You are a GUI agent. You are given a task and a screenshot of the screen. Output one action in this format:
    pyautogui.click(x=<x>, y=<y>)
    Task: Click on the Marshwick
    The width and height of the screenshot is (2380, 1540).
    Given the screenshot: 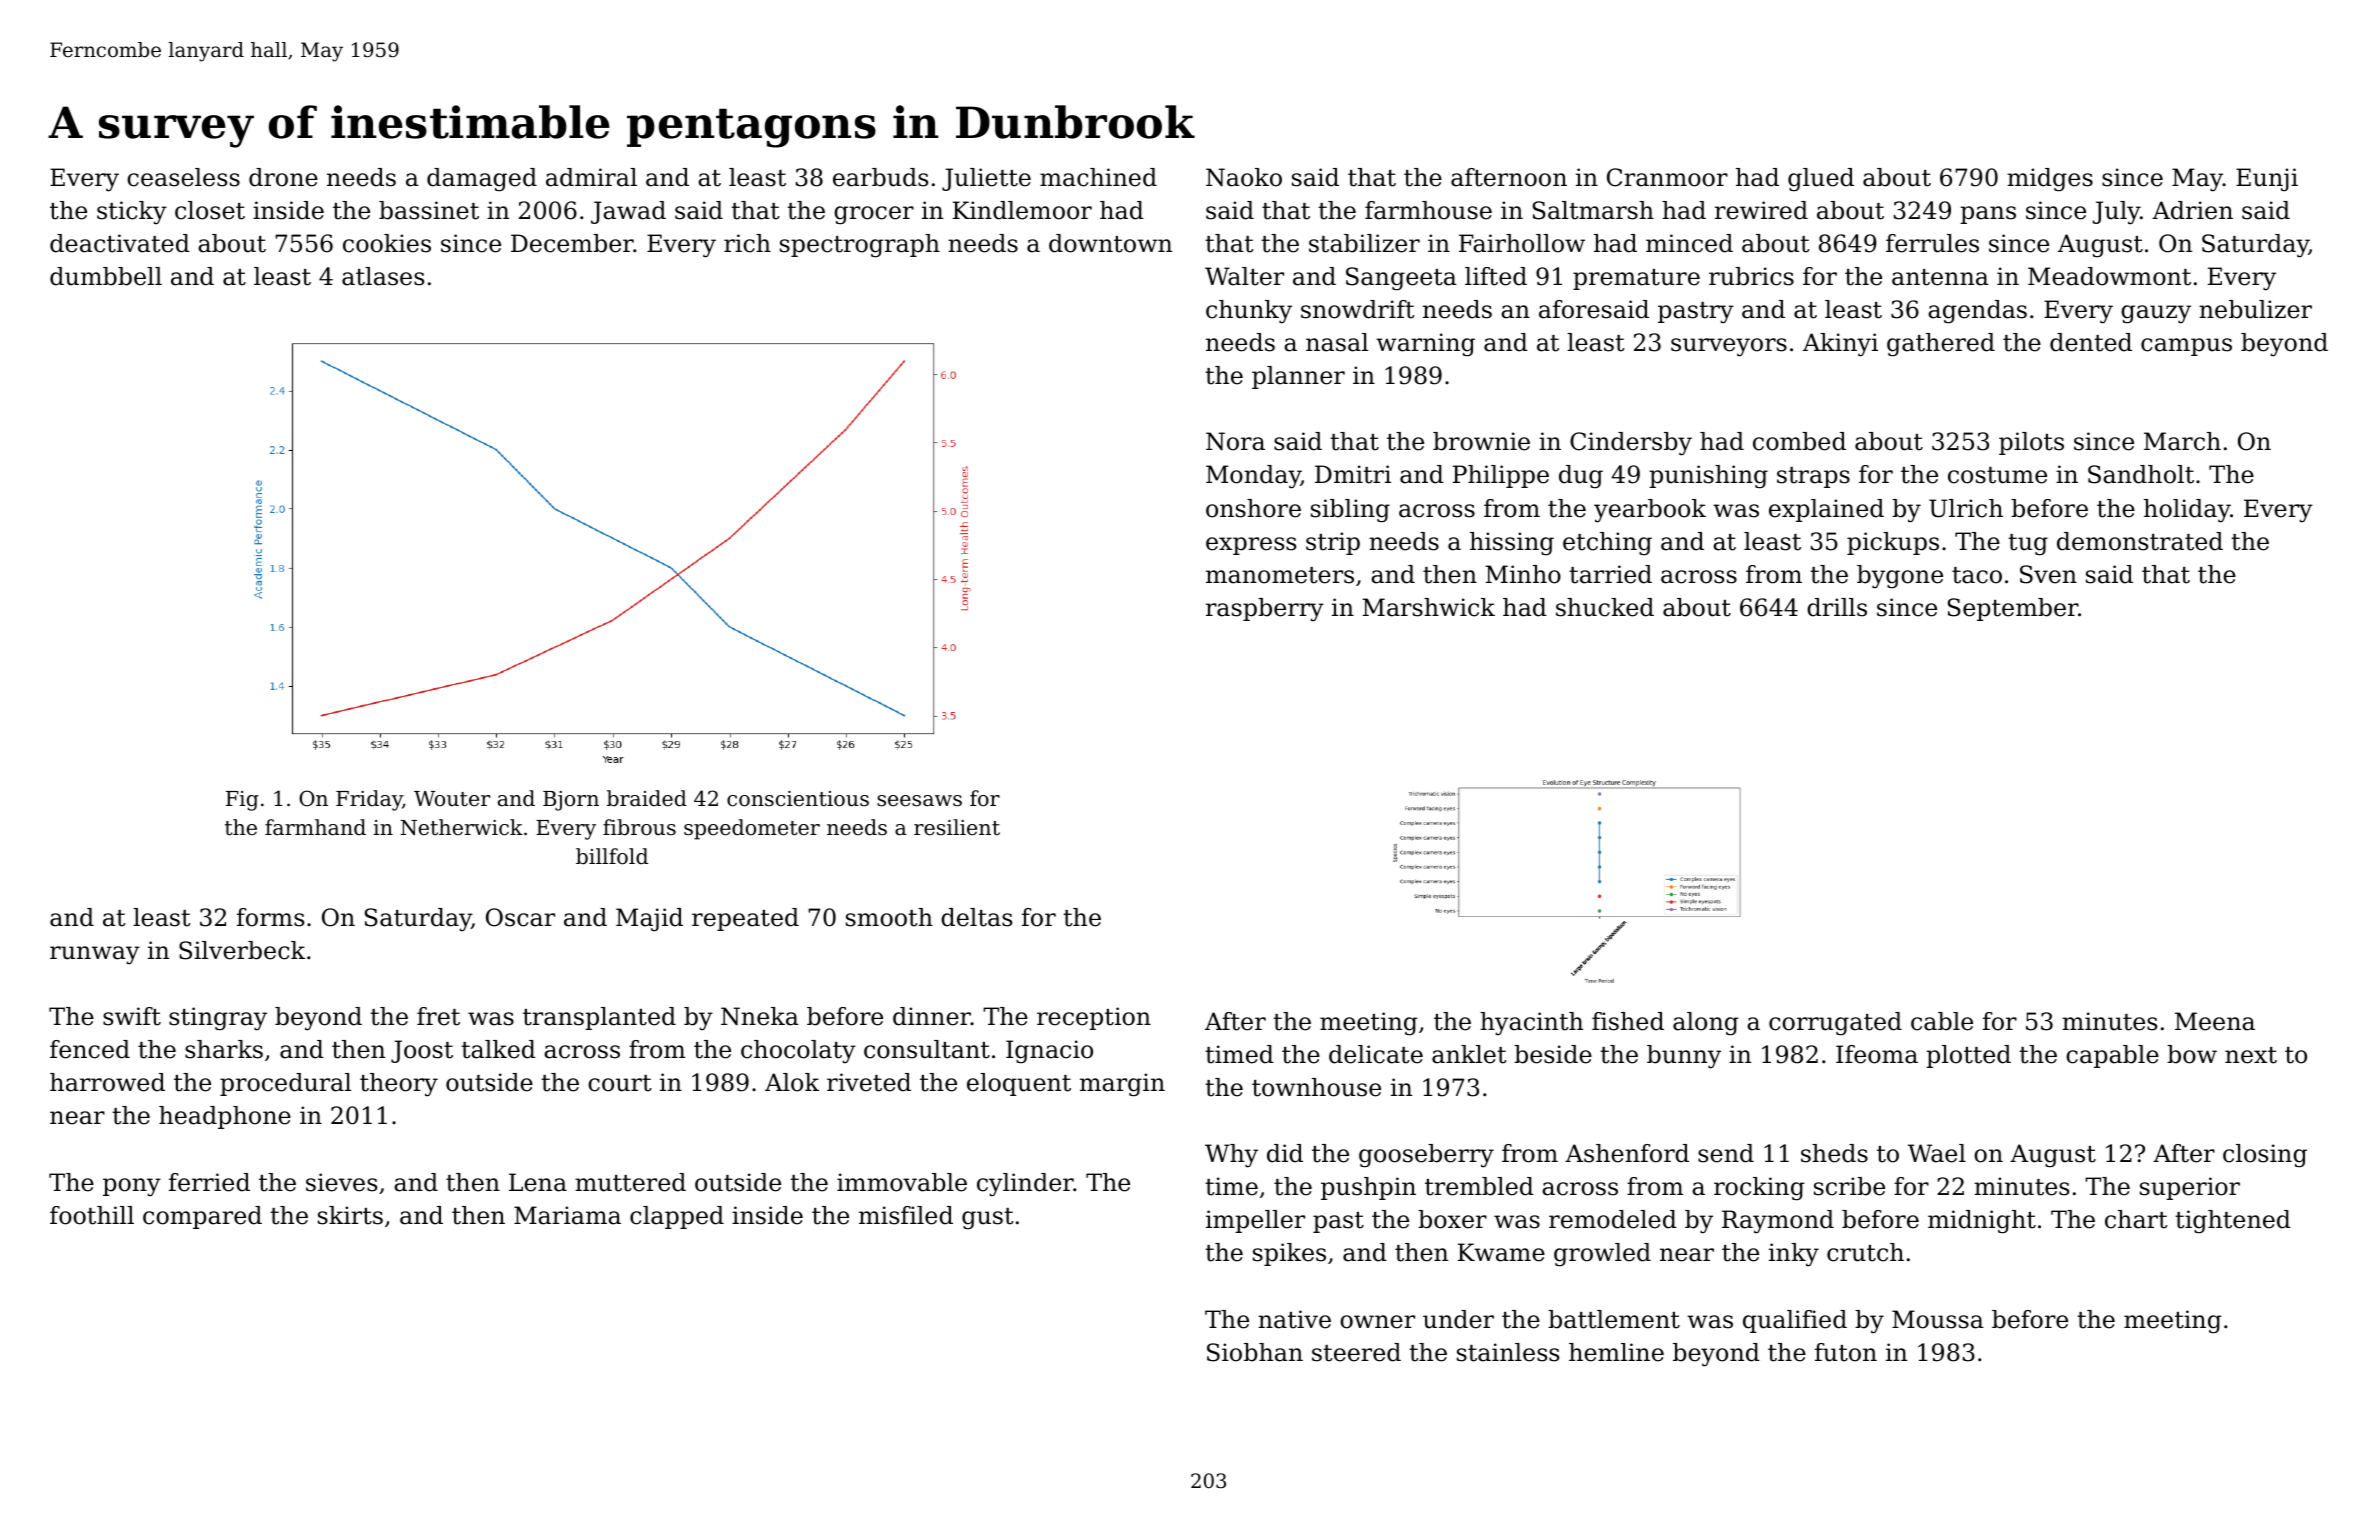 What is the action you would take?
    pyautogui.click(x=1428, y=607)
